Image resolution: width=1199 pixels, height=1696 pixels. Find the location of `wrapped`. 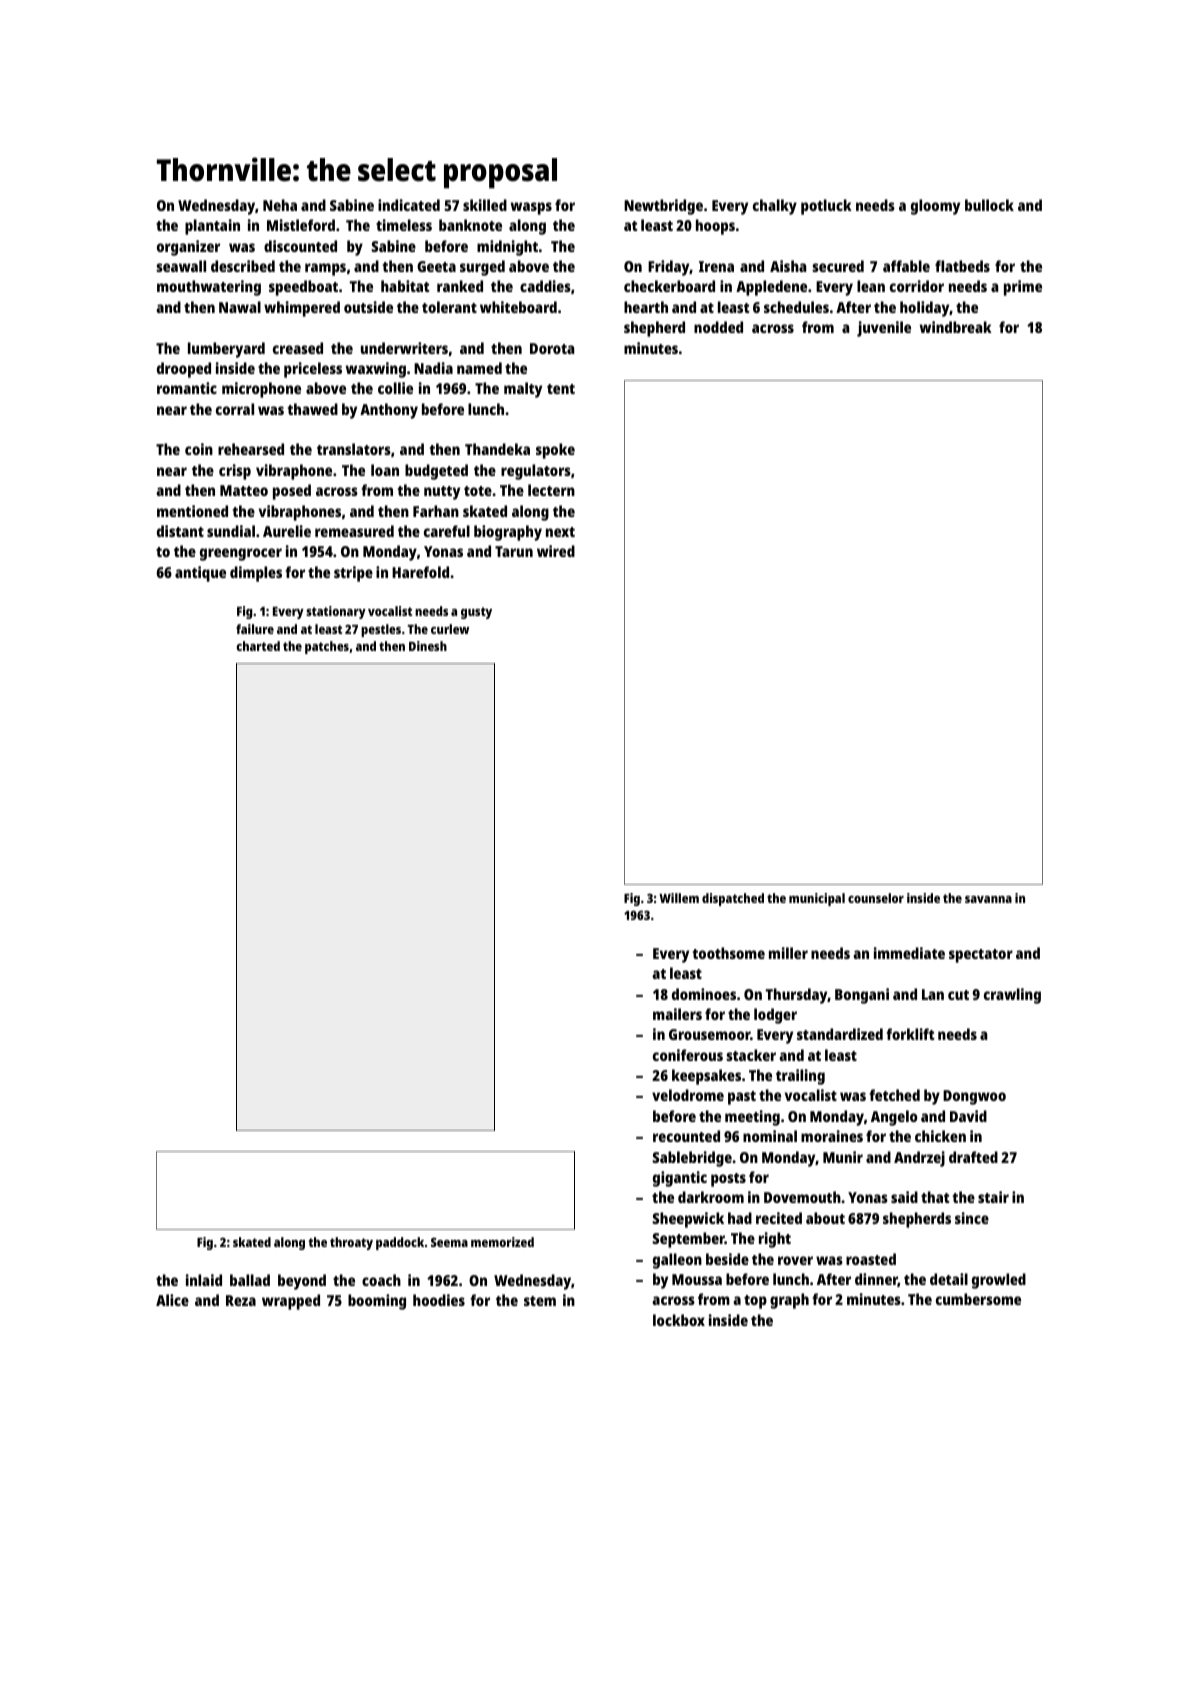

wrapped is located at coordinates (291, 1302).
